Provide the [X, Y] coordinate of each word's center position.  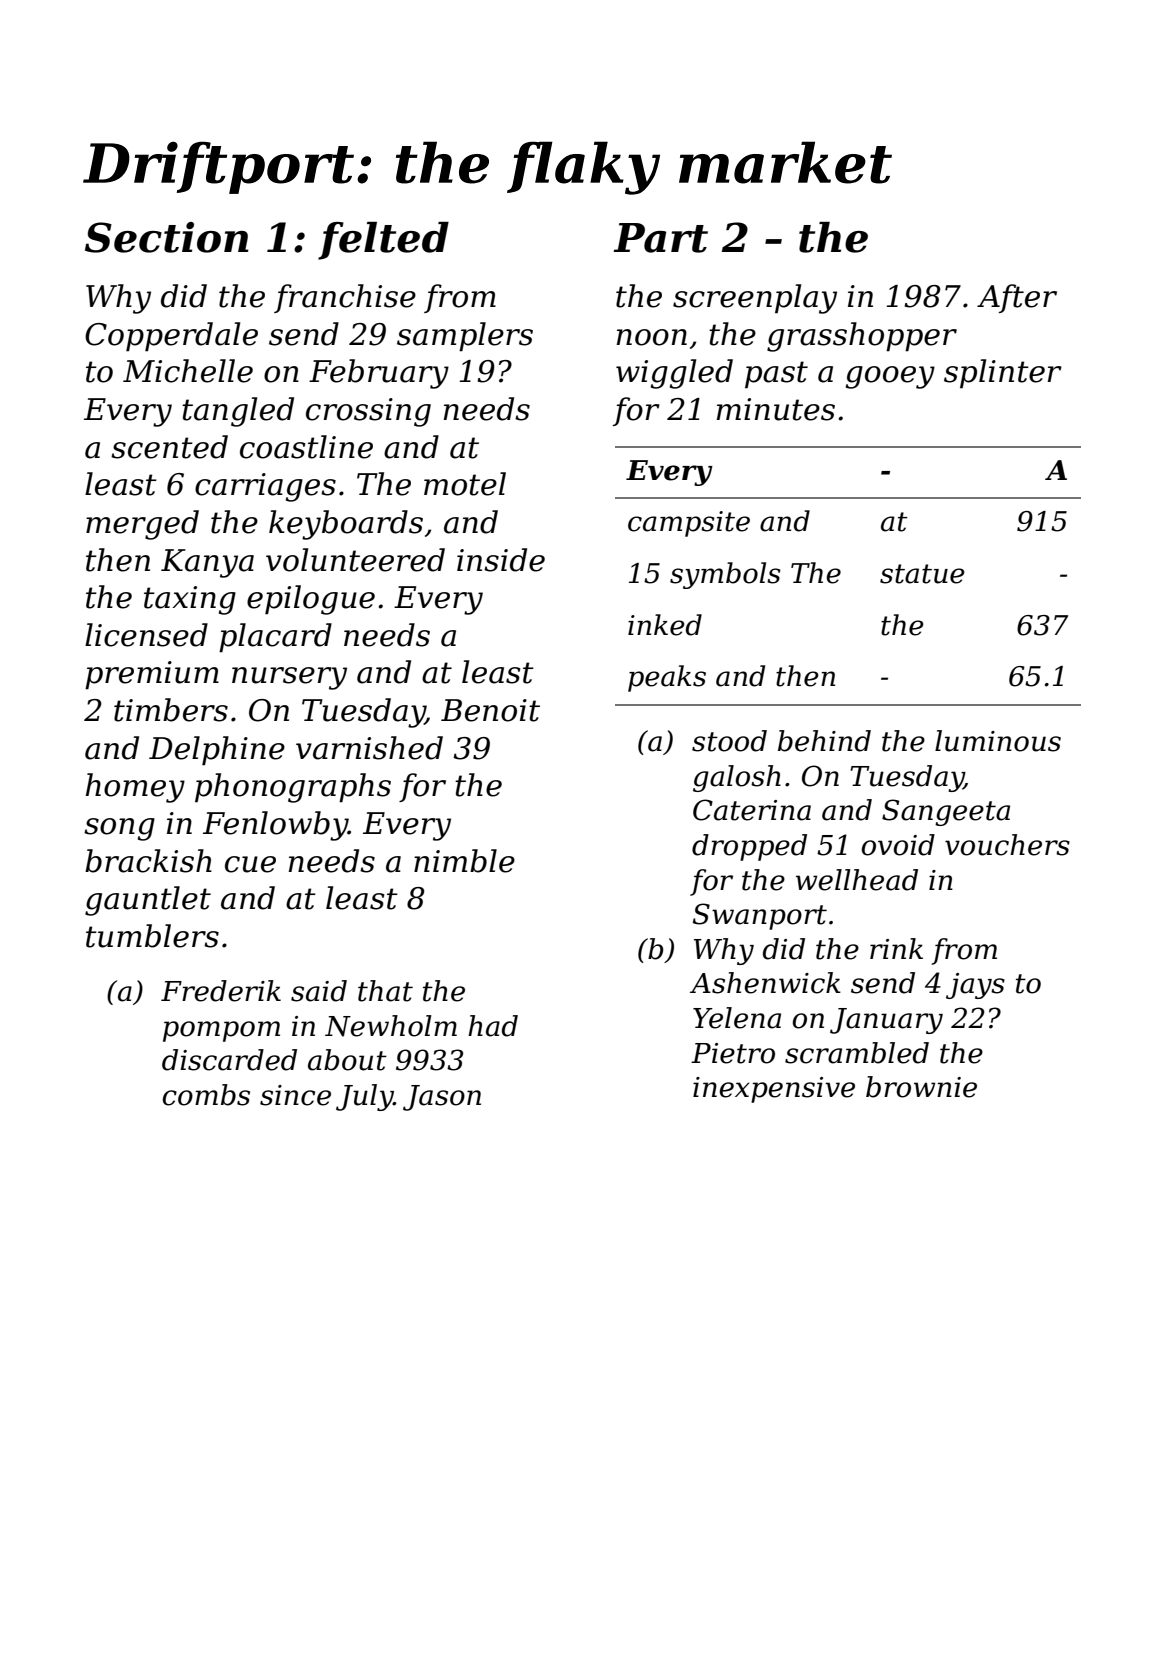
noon [652, 337]
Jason [442, 1098]
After [1017, 298]
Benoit [490, 710]
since [295, 1095]
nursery [289, 678]
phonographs [293, 788]
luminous [998, 741]
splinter [1003, 373]
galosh [737, 778]
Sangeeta [946, 812]
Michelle [188, 371]
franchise [345, 298]
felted [383, 241]
